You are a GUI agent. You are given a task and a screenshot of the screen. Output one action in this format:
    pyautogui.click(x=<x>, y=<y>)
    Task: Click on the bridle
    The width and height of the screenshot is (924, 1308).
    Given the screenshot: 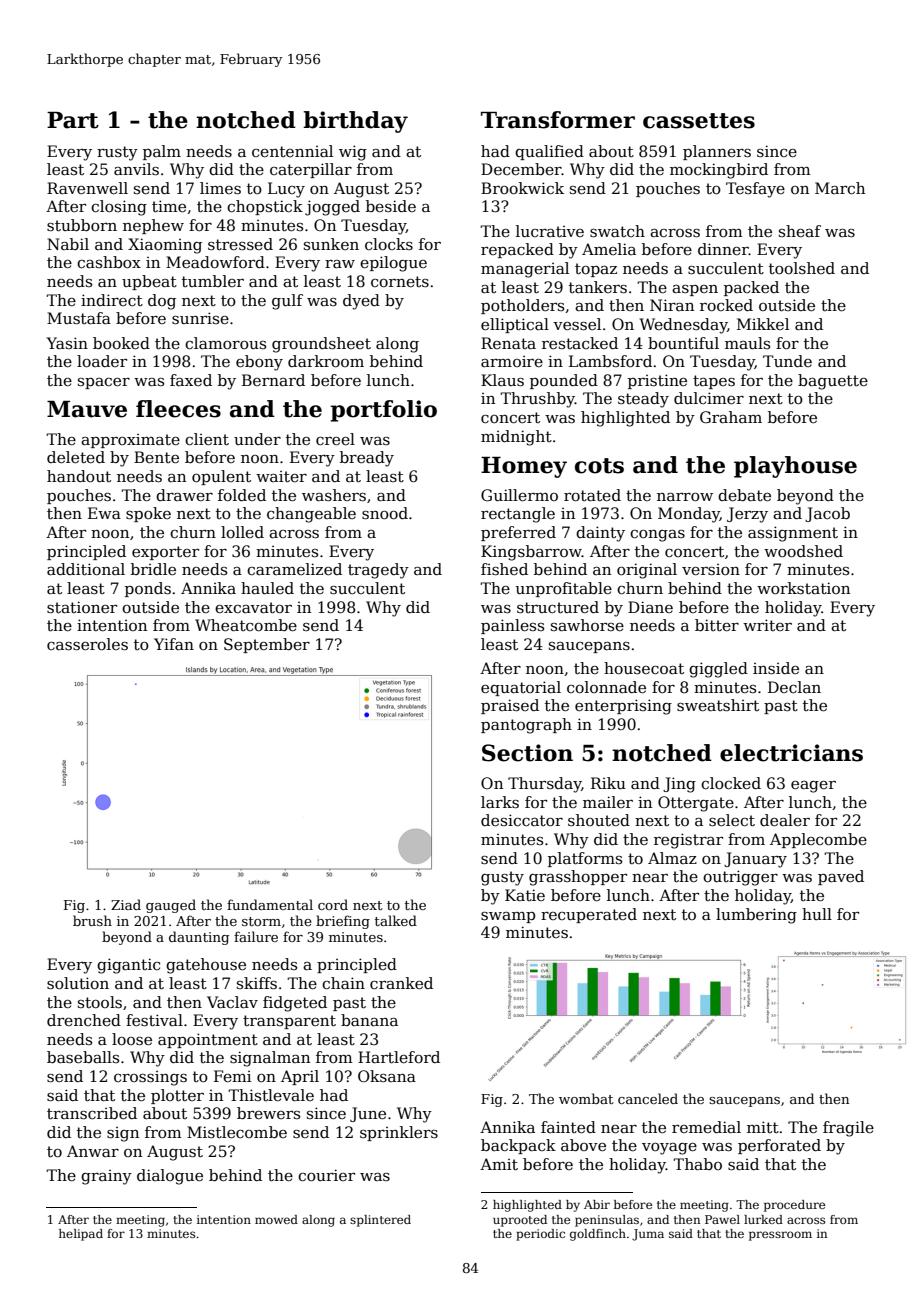 What is the action you would take?
    pyautogui.click(x=153, y=569)
